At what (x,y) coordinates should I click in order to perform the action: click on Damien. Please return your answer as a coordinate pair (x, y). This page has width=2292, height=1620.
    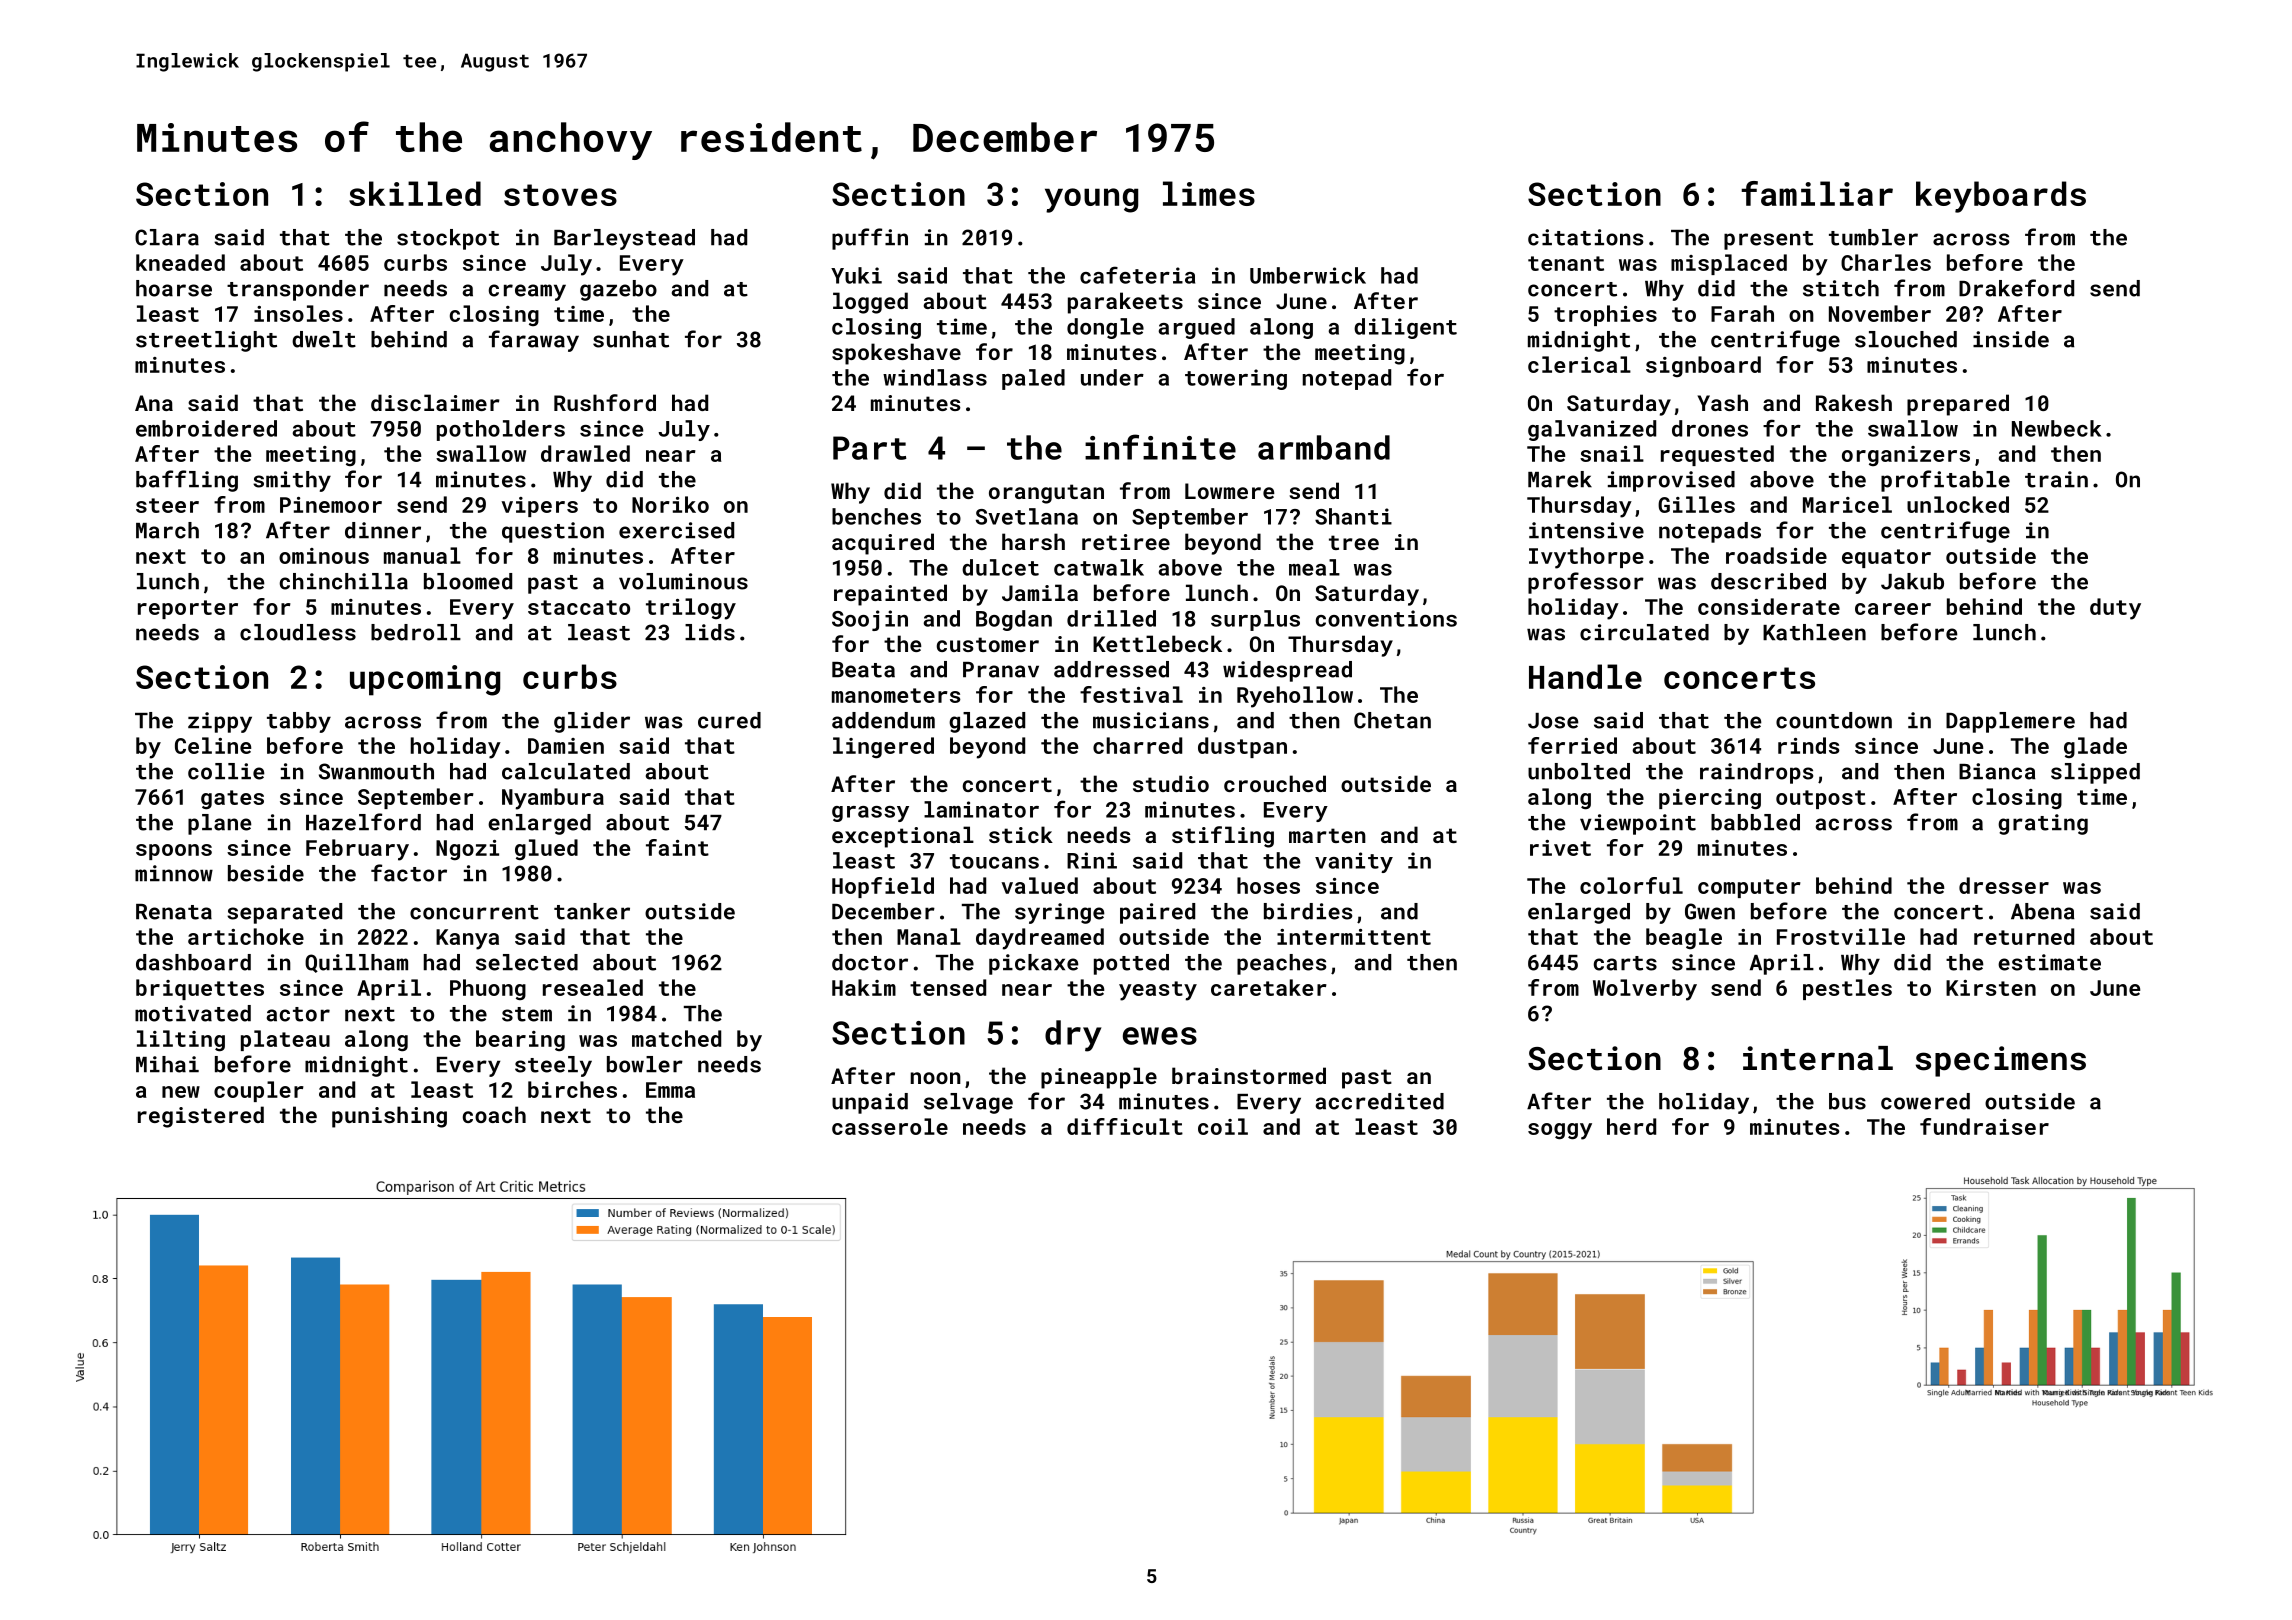
    Looking at the image, I should click on (566, 746).
